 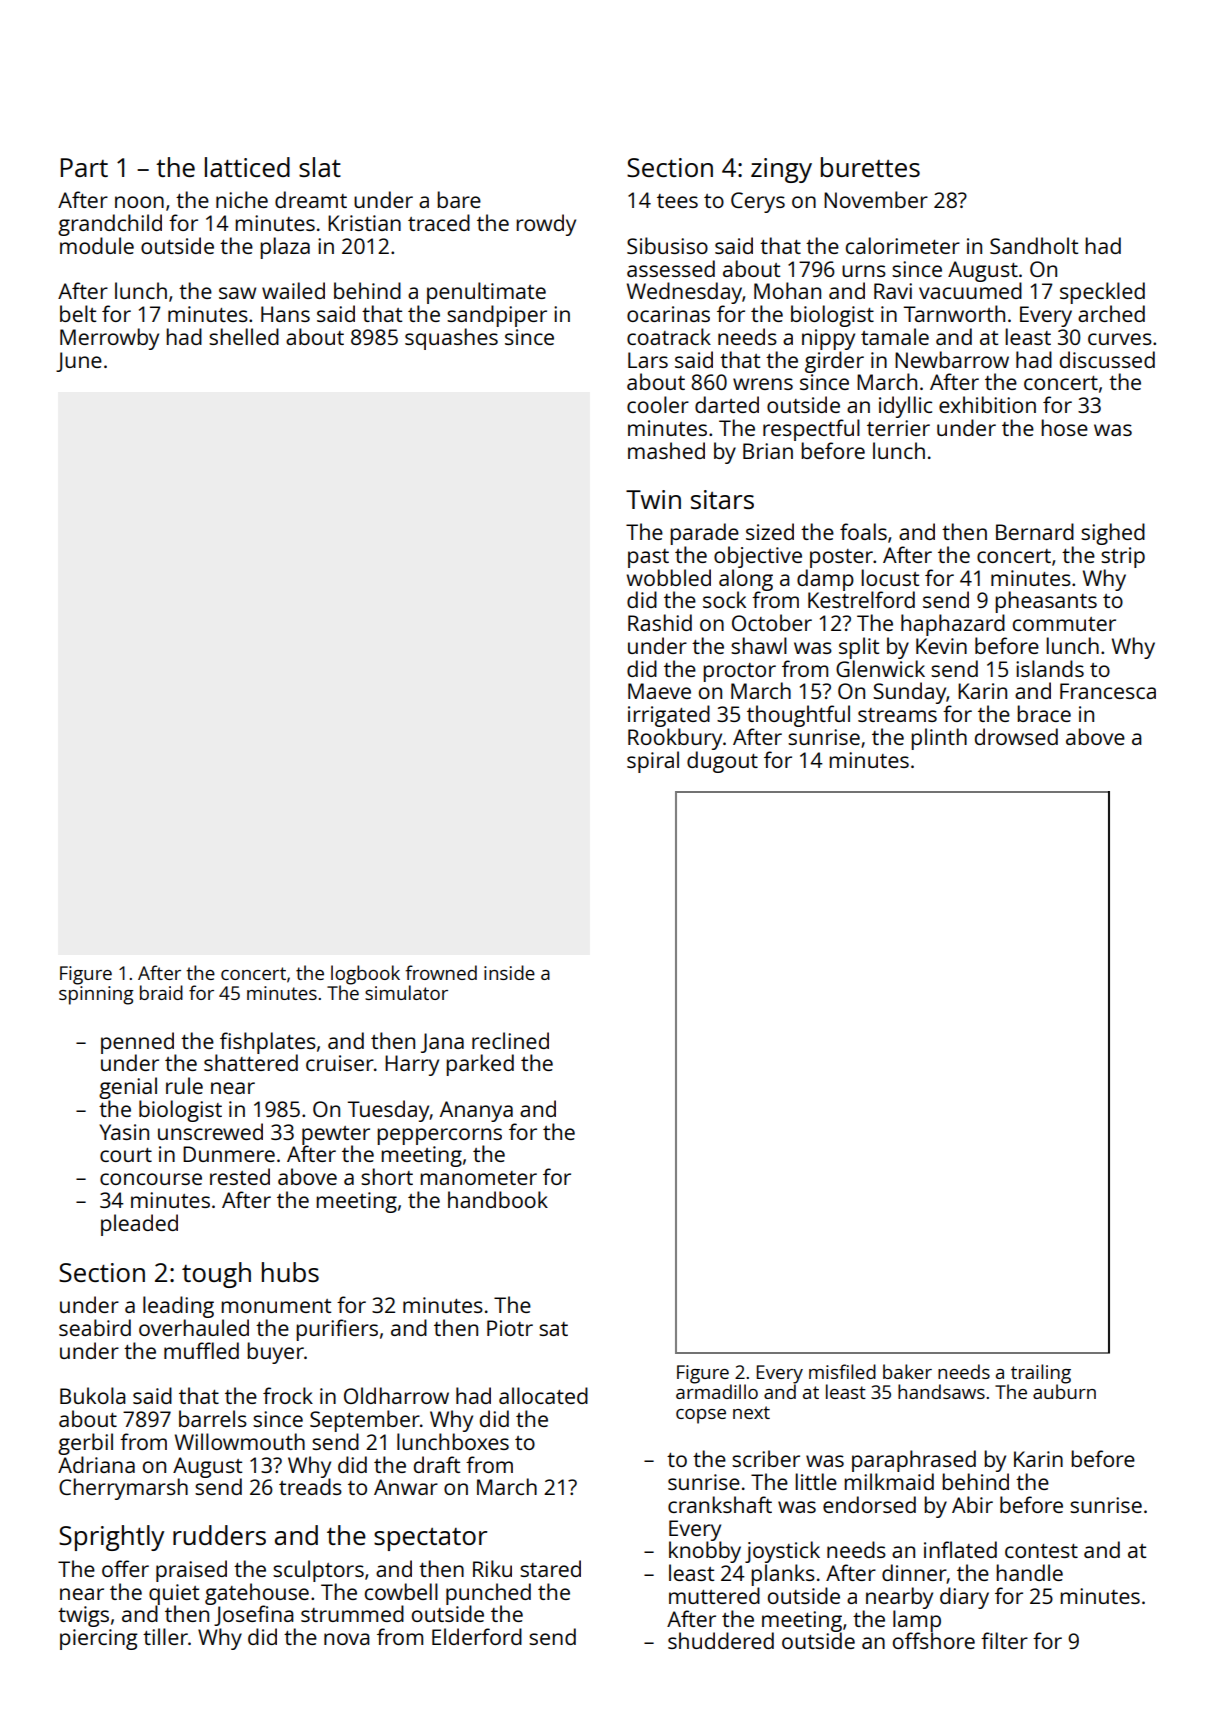 What do you see at coordinates (1041, 1374) in the page?
I see `trailing` at bounding box center [1041, 1374].
